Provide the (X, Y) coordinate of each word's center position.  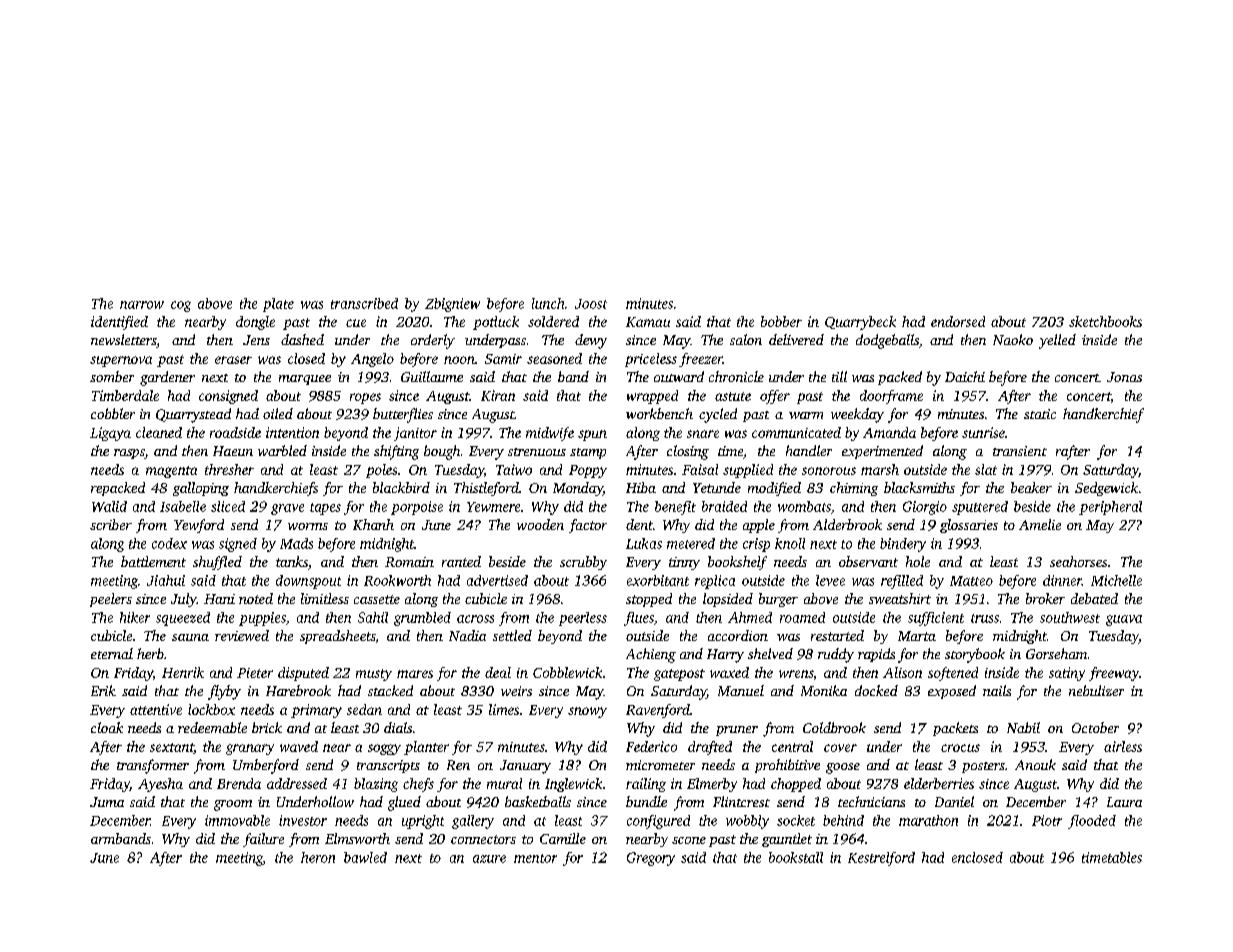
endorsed (958, 321)
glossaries (969, 526)
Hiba (641, 487)
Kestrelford (881, 859)
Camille (563, 838)
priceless (651, 360)
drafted (710, 748)
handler (809, 450)
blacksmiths (919, 487)
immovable (237, 820)
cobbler (113, 413)
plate (278, 305)
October (1095, 727)
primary (316, 711)
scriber (111, 524)
